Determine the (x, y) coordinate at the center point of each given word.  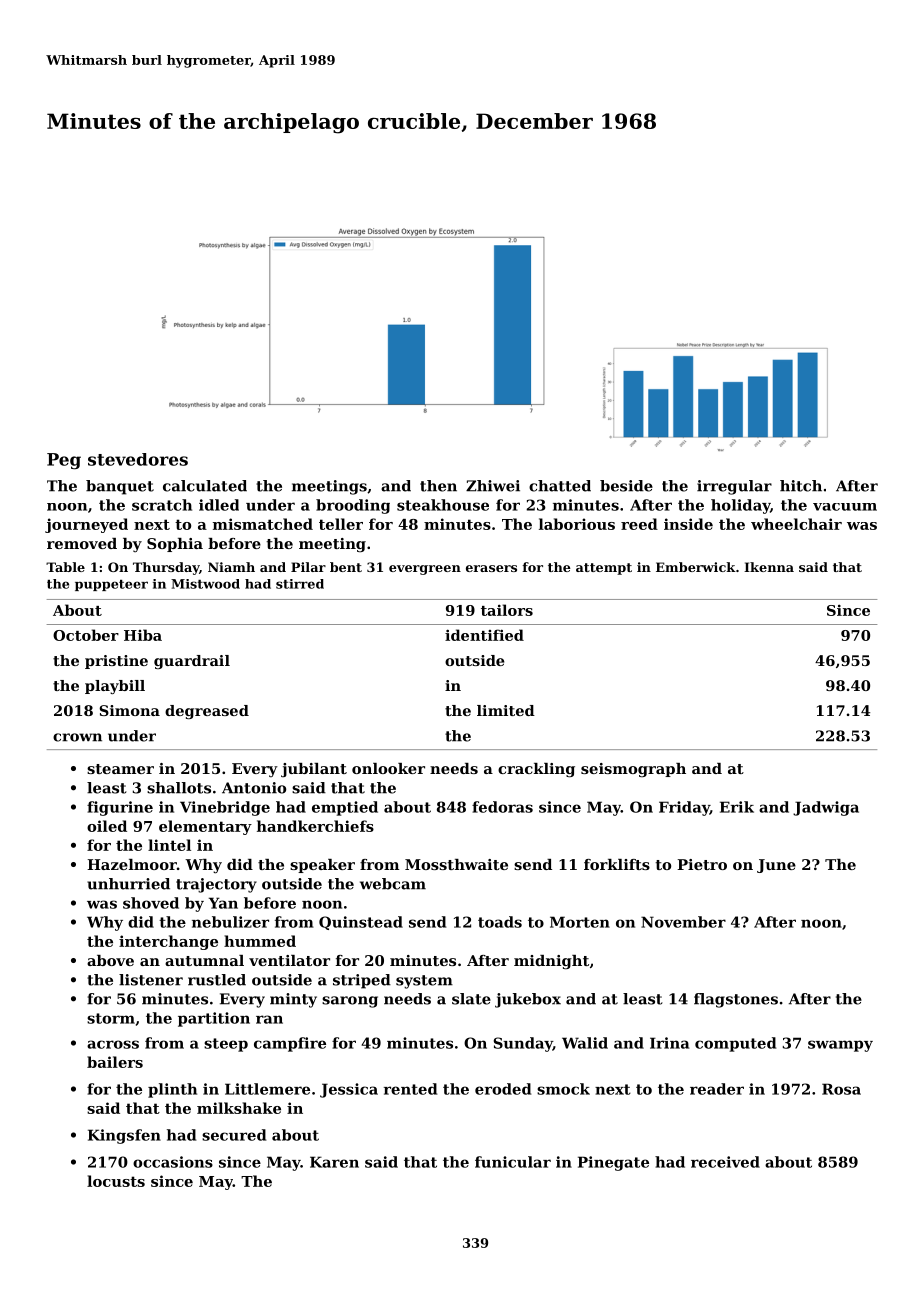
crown (77, 737)
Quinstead (361, 923)
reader (717, 1089)
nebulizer (230, 922)
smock (563, 1089)
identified (484, 635)
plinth (172, 1090)
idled (219, 505)
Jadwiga (826, 808)
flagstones (736, 1000)
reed (639, 524)
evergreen (425, 570)
